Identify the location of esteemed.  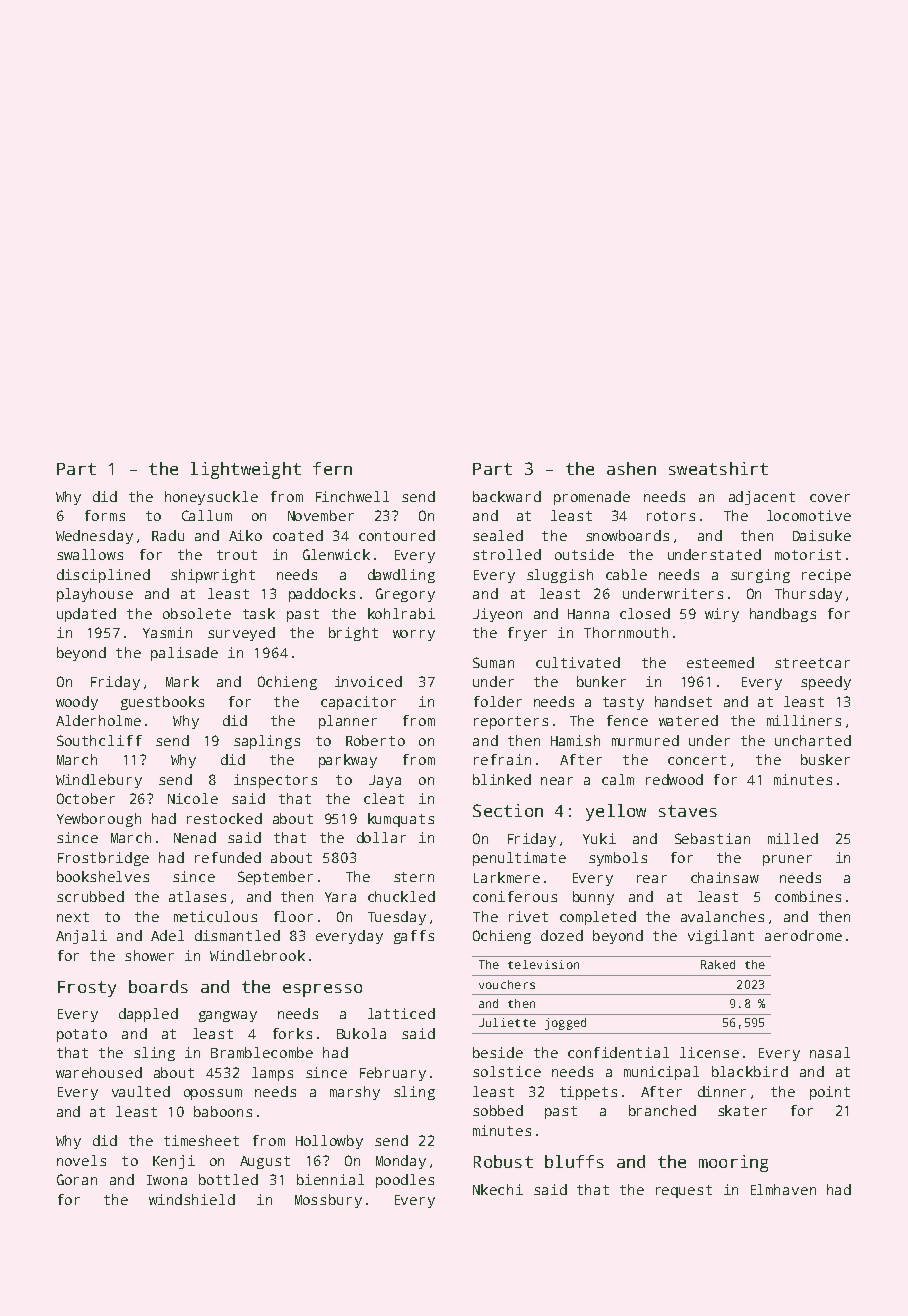
(720, 662).
